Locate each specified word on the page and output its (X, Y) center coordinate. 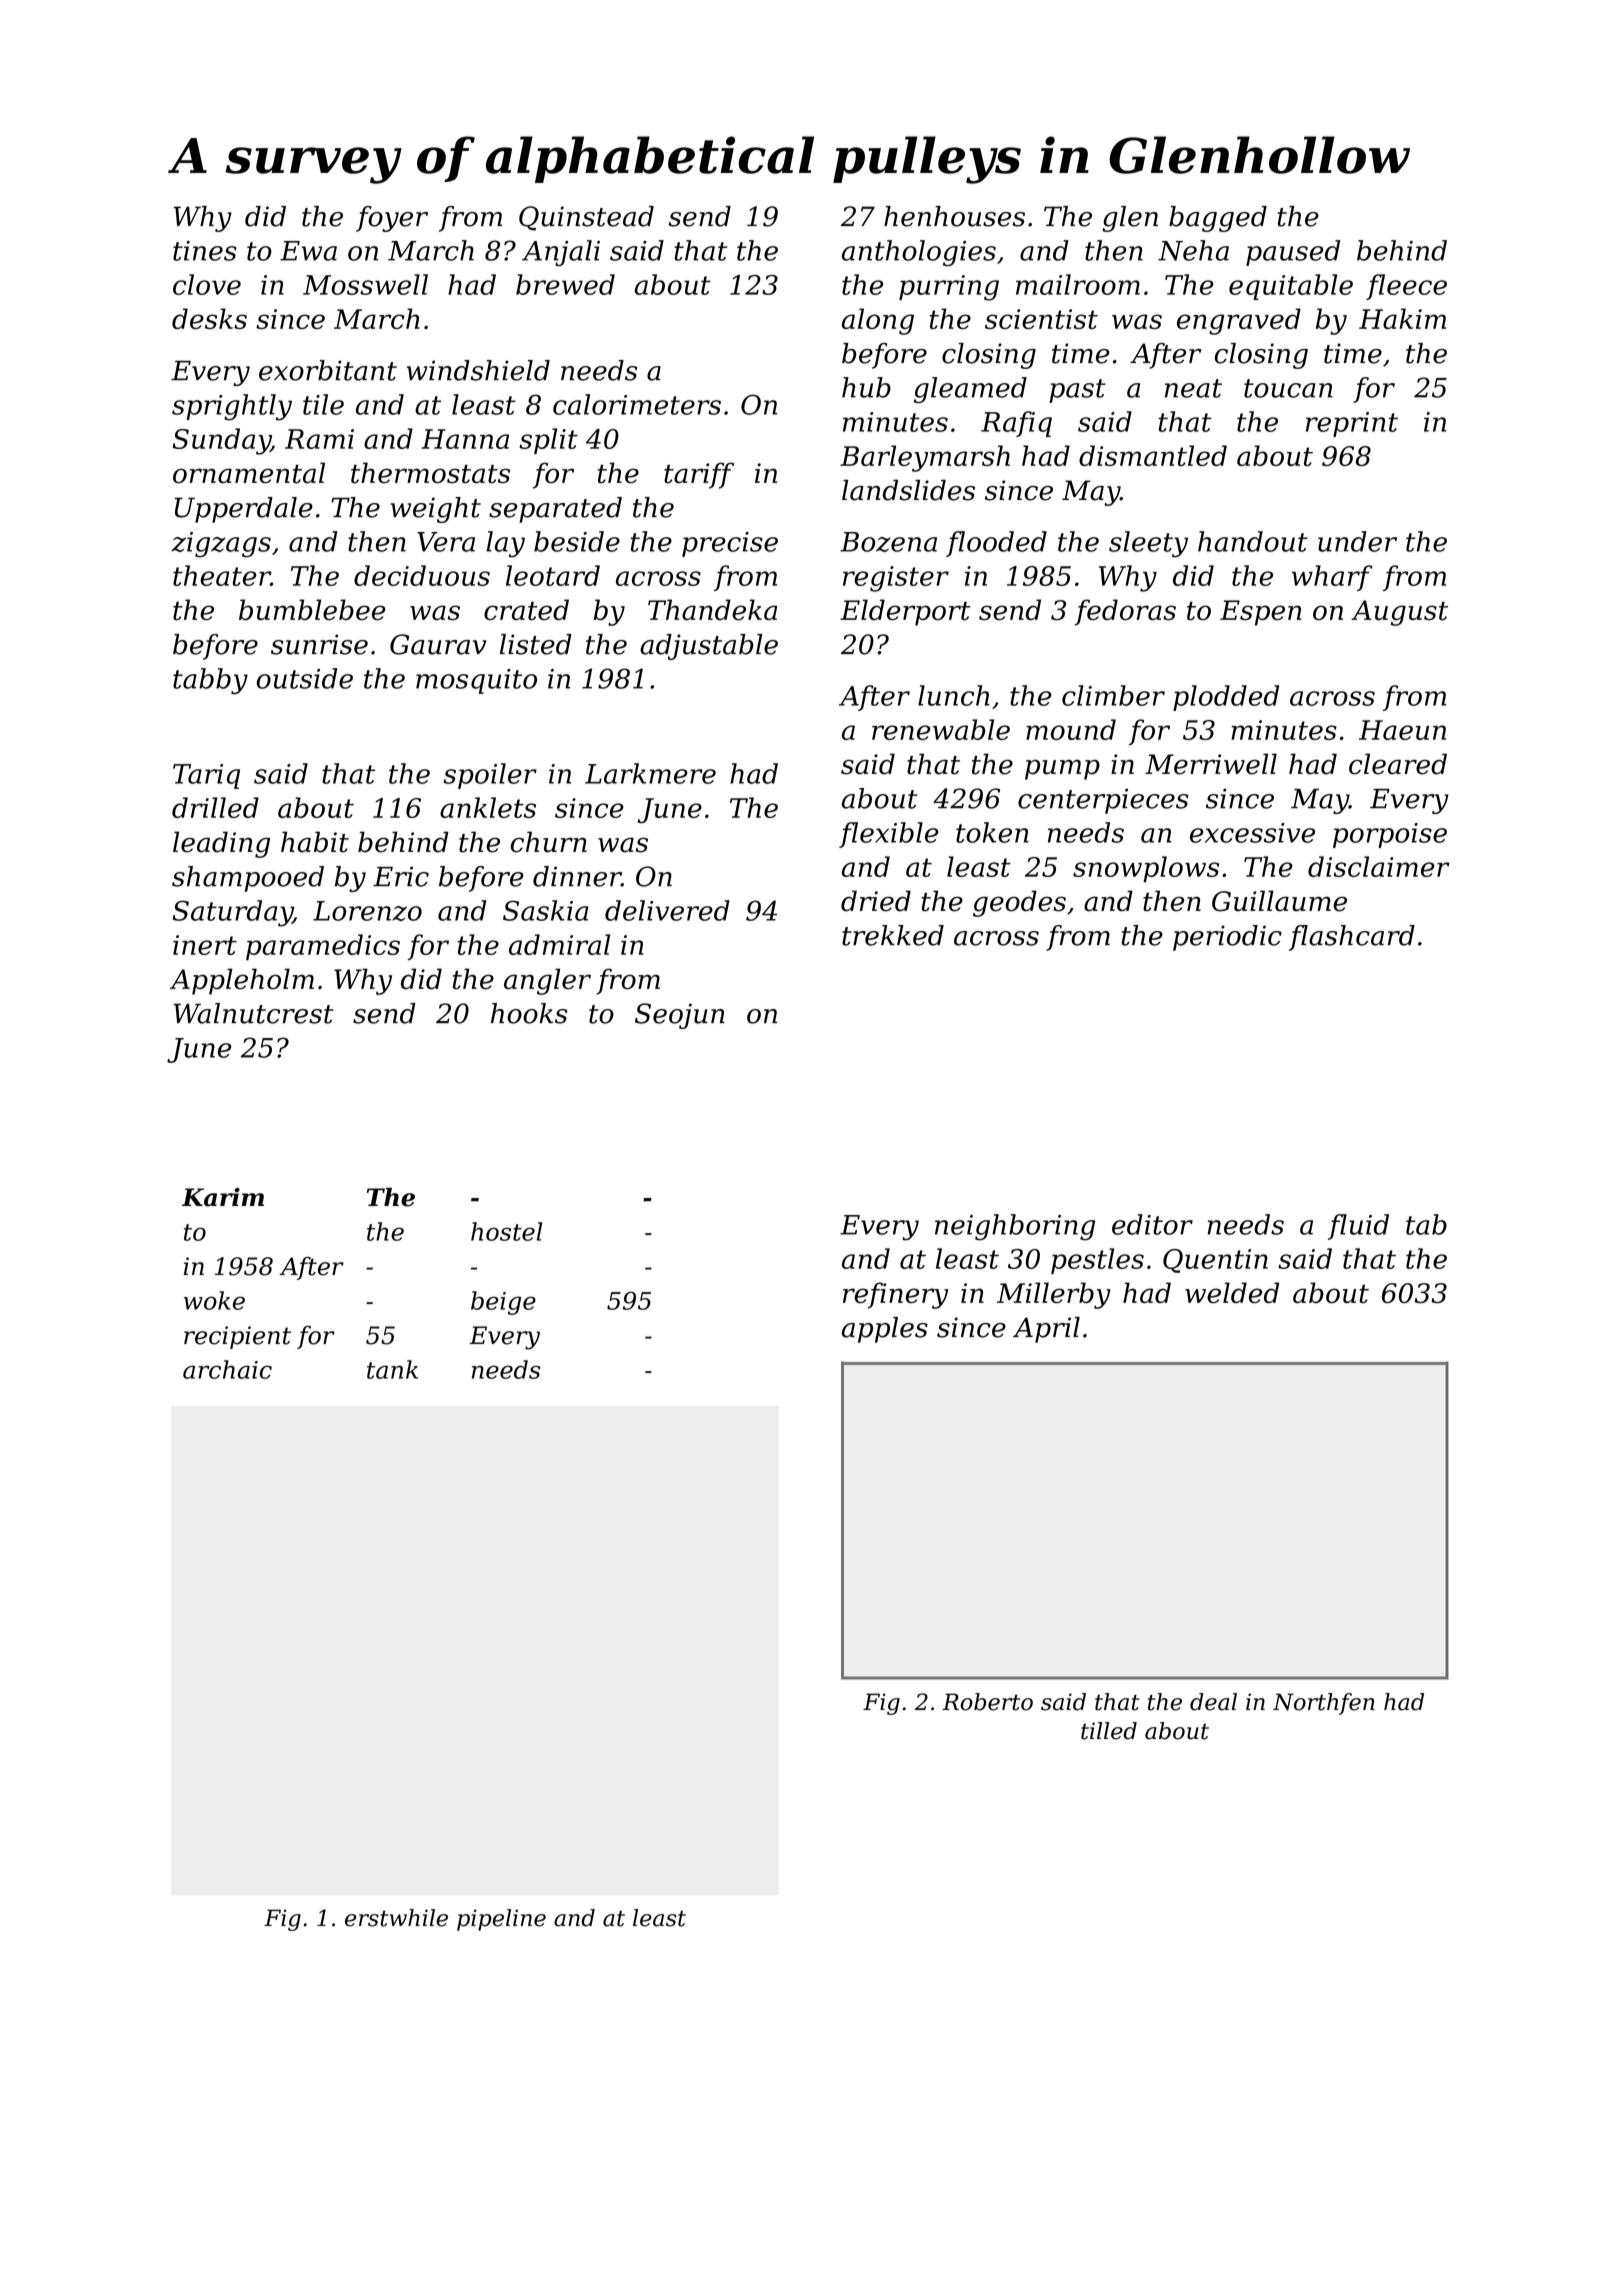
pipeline (501, 1920)
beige (503, 1303)
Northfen (1324, 1704)
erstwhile (396, 1918)
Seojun (680, 1016)
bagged (1218, 219)
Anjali (561, 253)
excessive (1252, 833)
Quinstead (586, 218)
